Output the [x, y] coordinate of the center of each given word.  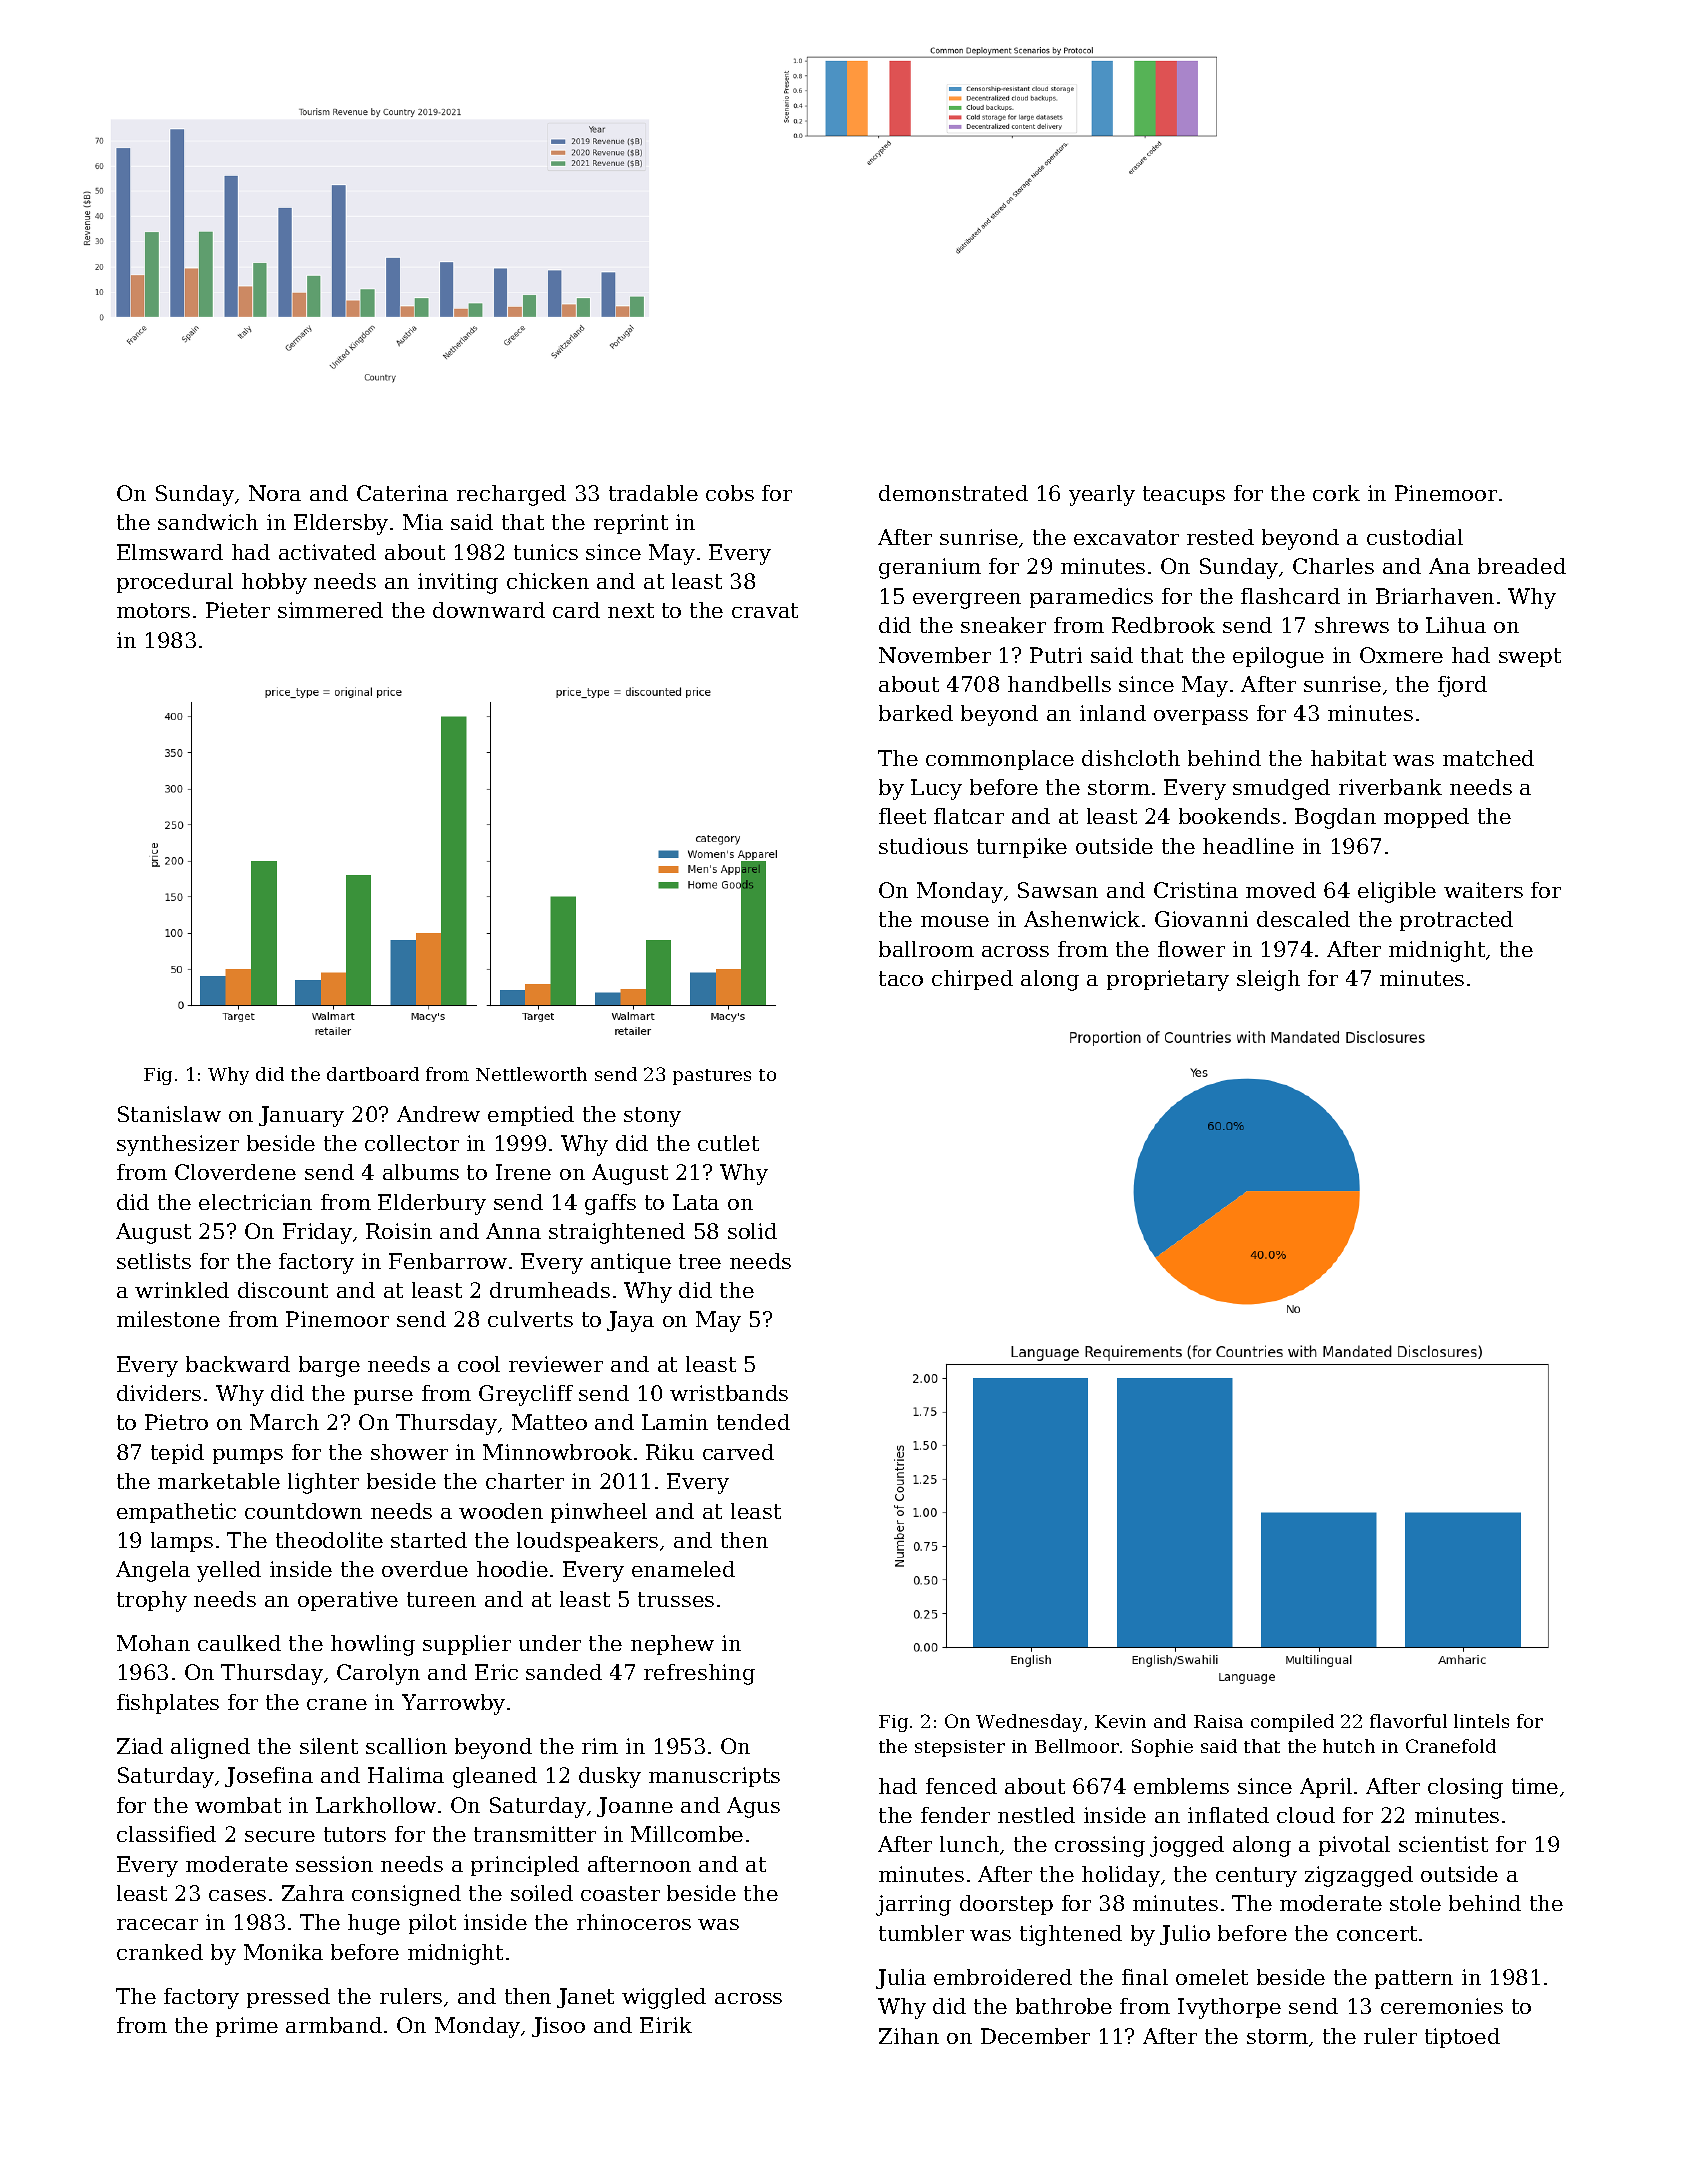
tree [700, 1261]
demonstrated [953, 493]
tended [753, 1422]
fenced [961, 1786]
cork [1336, 493]
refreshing [699, 1674]
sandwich [208, 522]
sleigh [1268, 980]
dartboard [373, 1074]
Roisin [399, 1231]
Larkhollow [376, 1805]
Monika [283, 1952]
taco [901, 978]
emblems [1181, 1786]
